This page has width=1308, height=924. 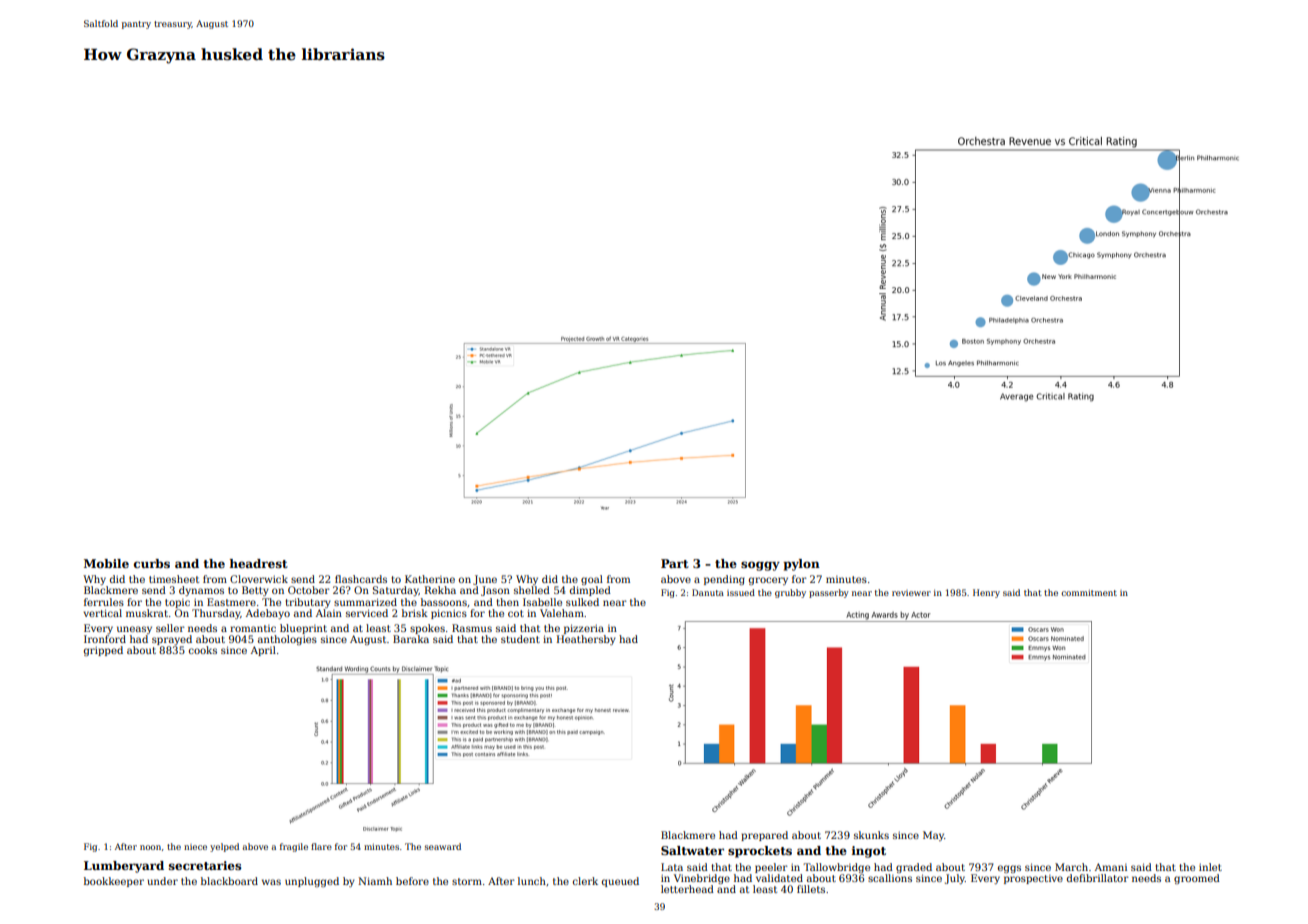 I want to click on inlet, so click(x=1210, y=867).
